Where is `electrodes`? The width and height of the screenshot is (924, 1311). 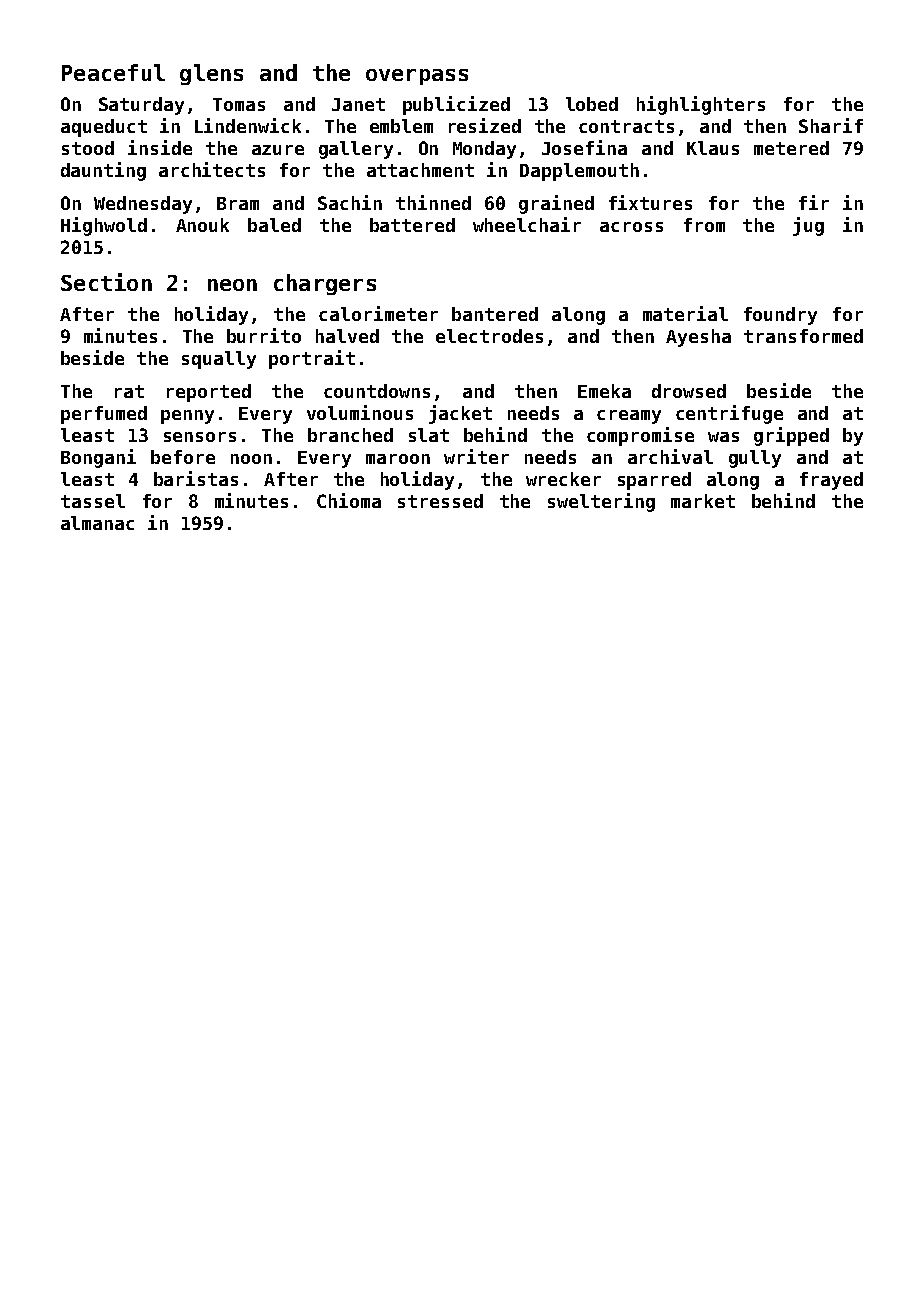
electrodes is located at coordinates (489, 336).
